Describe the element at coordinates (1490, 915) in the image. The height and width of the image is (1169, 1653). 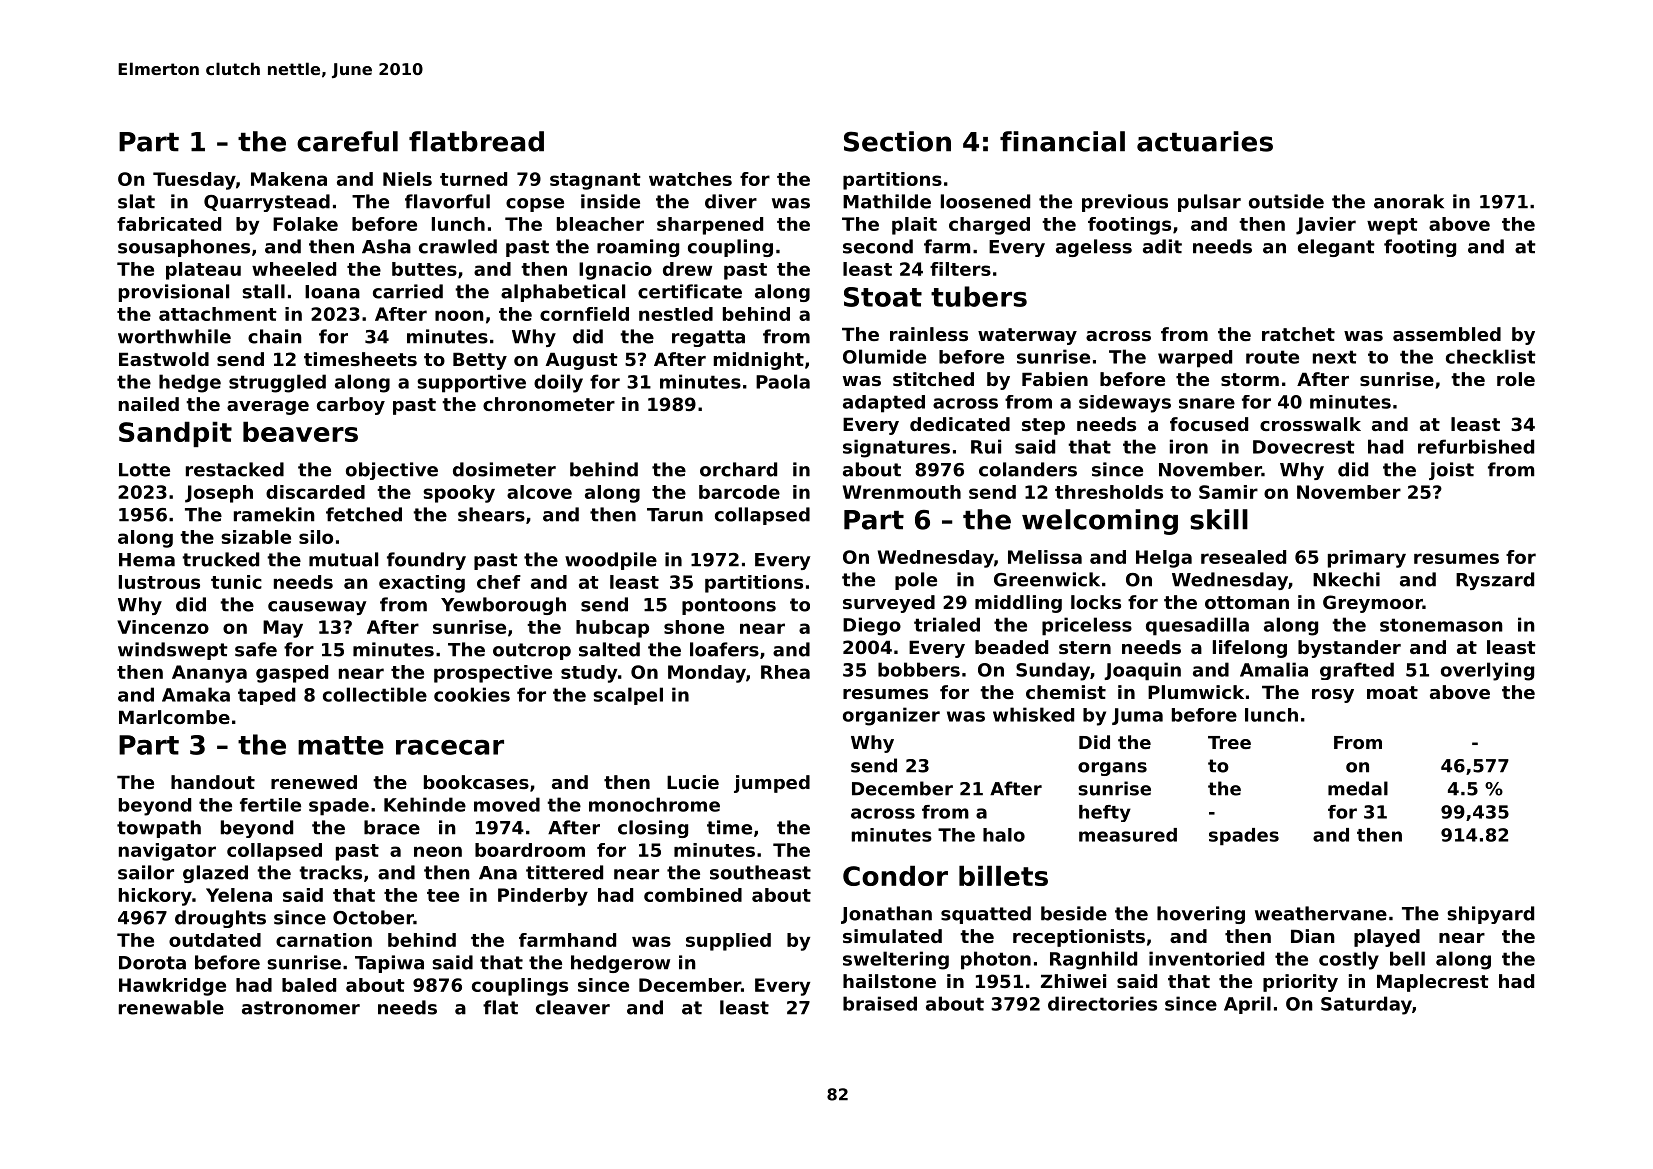
I see `shipyard` at that location.
